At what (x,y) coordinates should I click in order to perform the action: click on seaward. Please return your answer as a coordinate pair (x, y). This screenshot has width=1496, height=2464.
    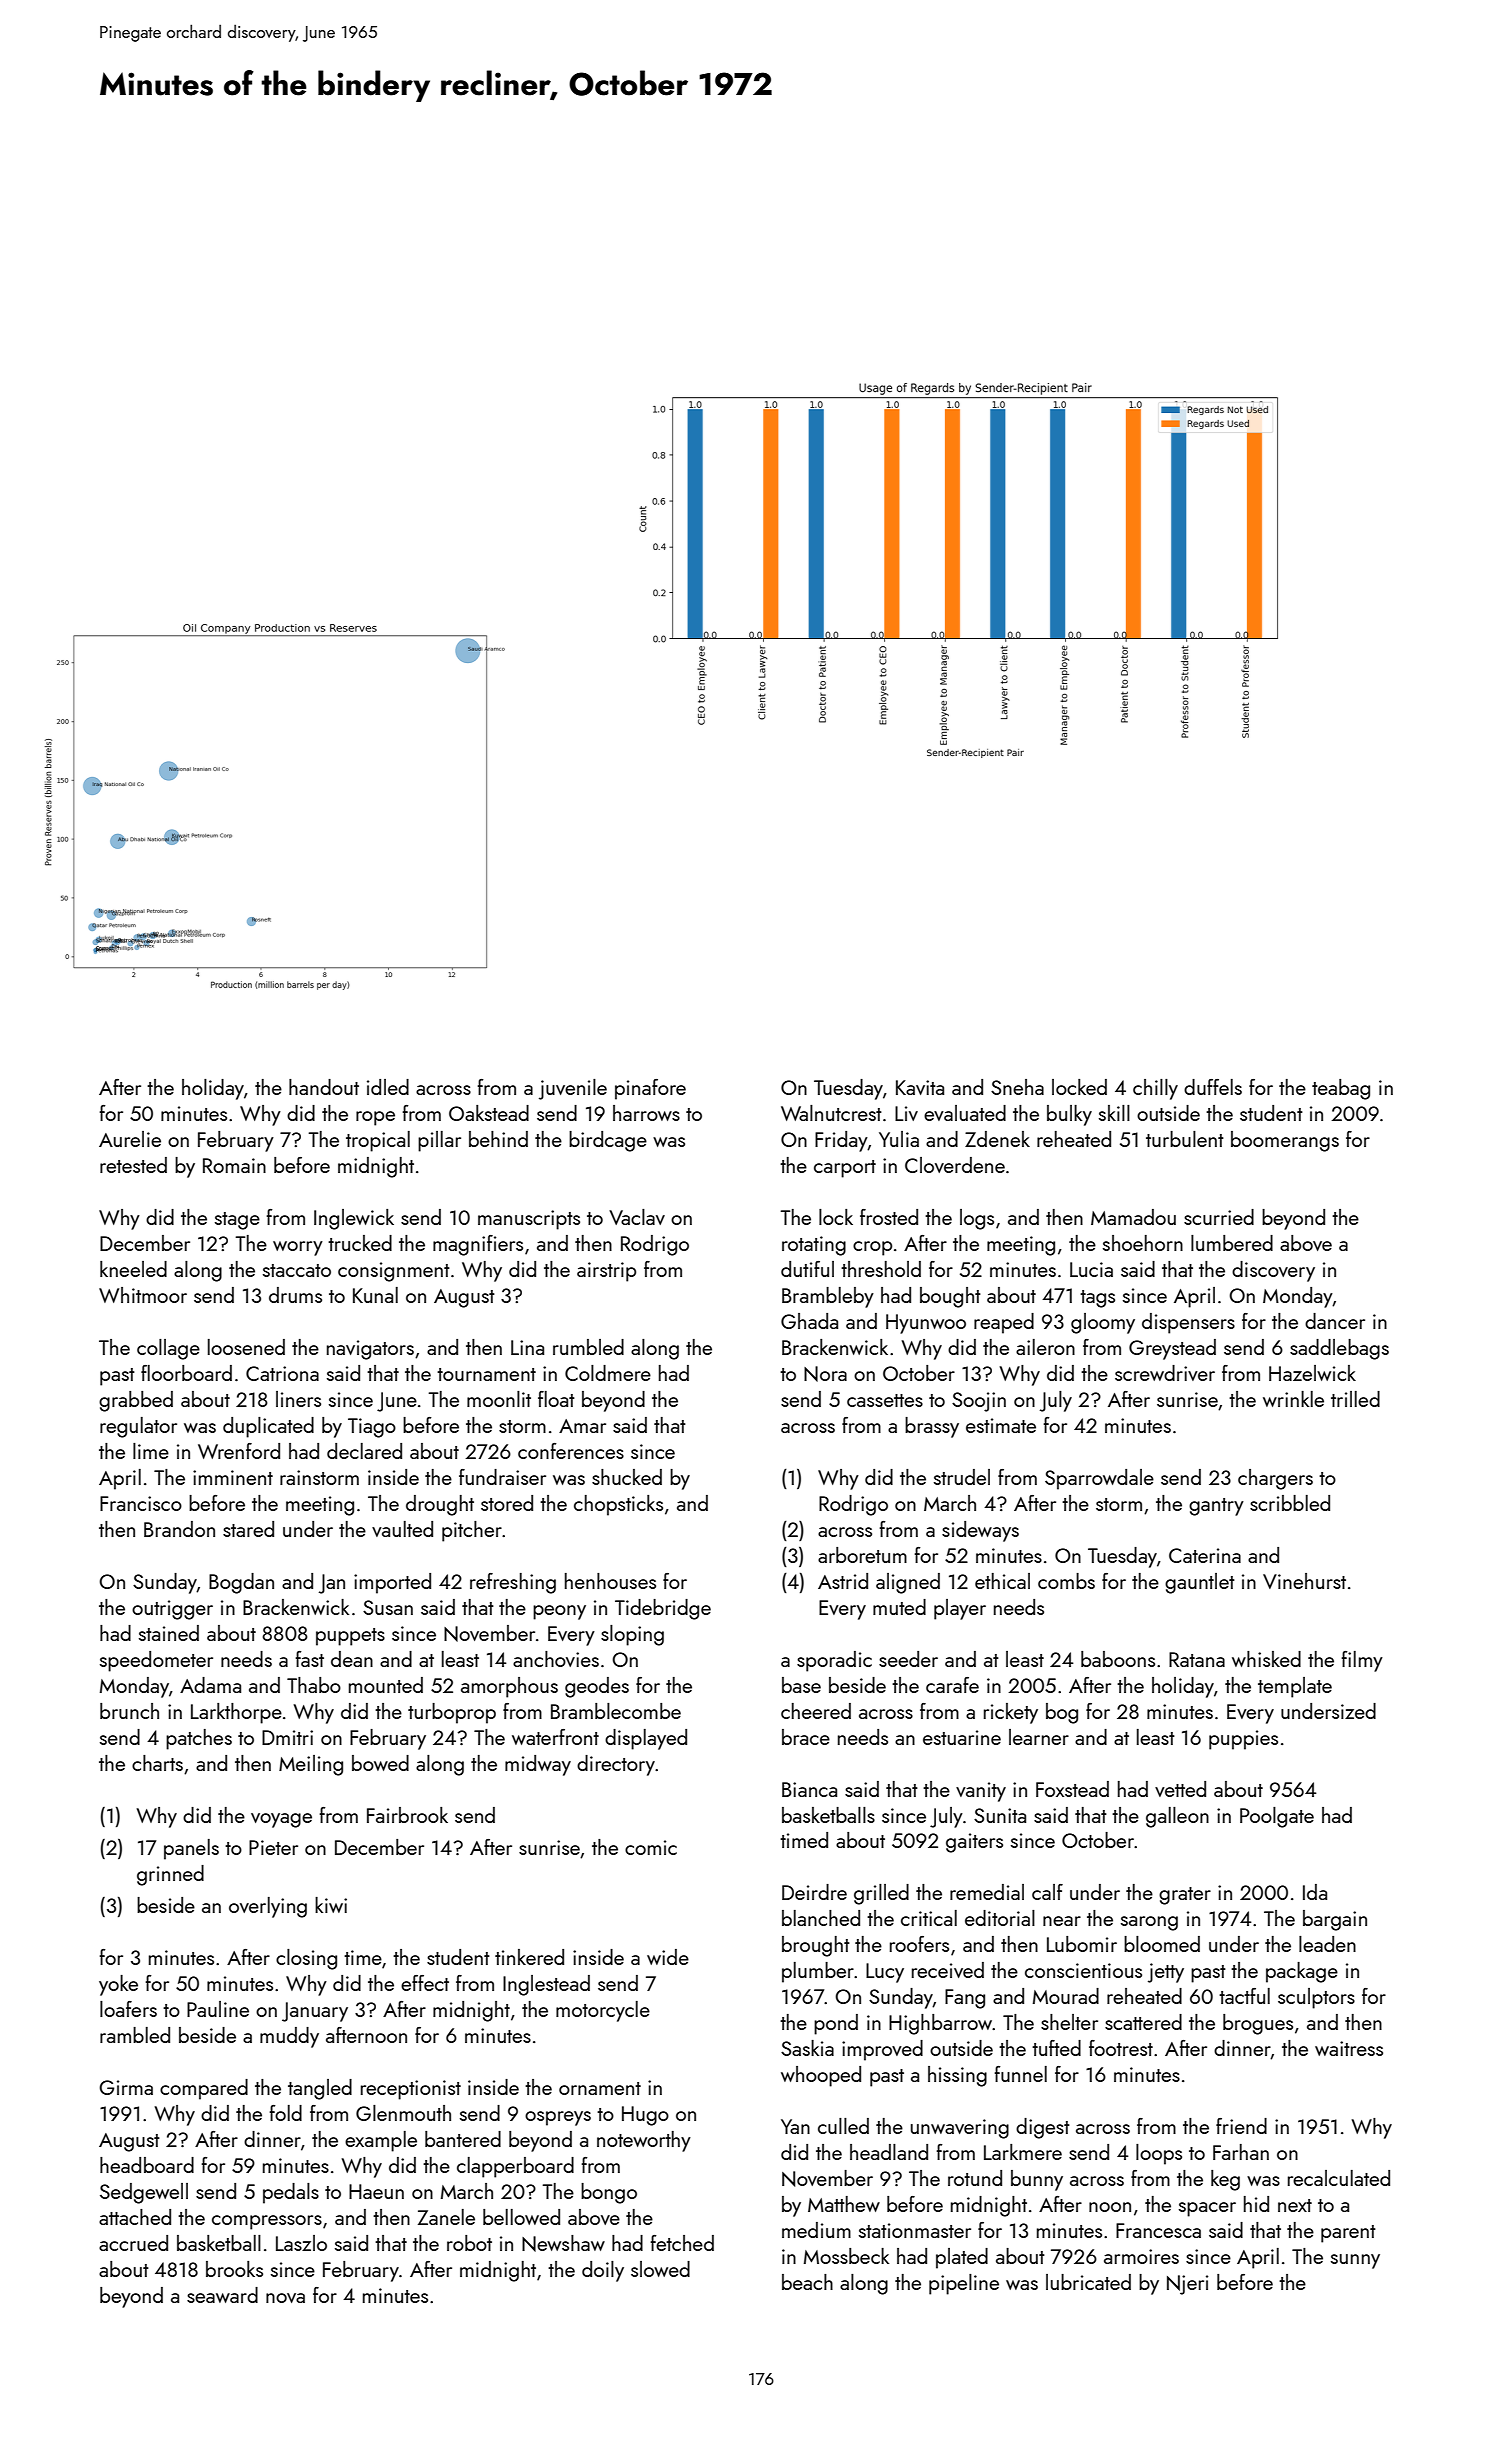
    Looking at the image, I should click on (222, 2295).
